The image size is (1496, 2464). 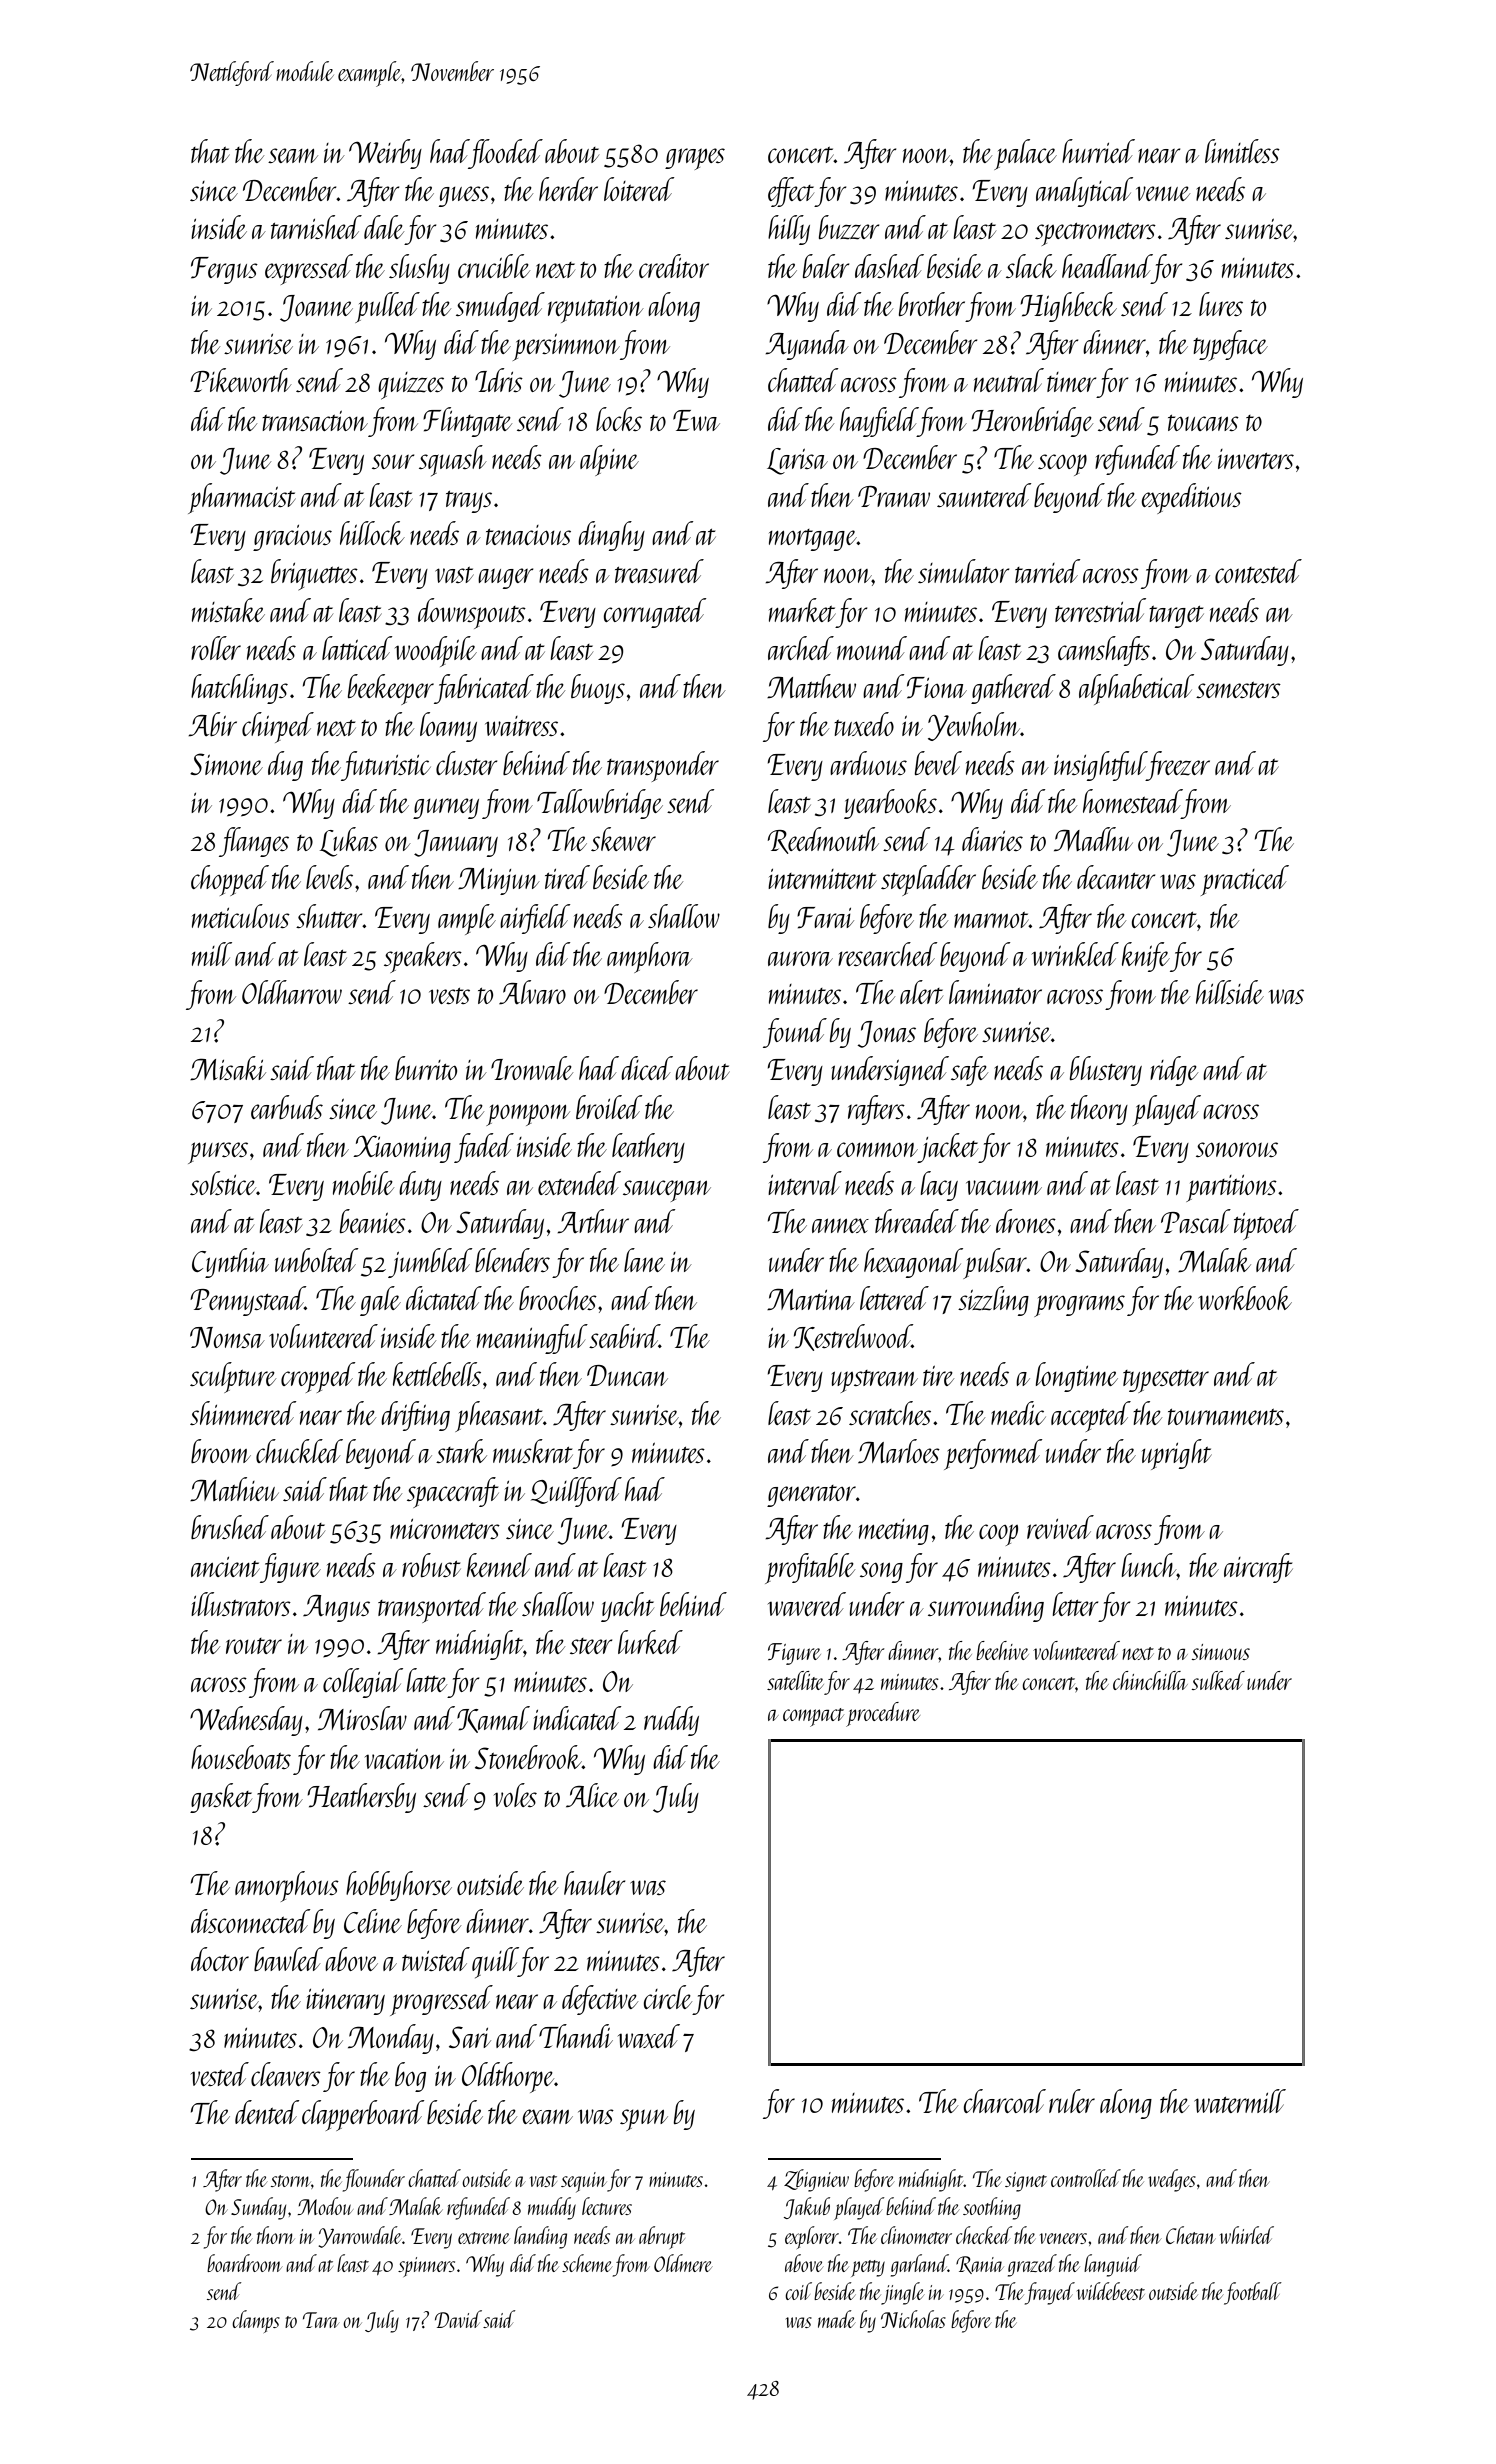 What do you see at coordinates (650, 957) in the screenshot?
I see `amphora` at bounding box center [650, 957].
